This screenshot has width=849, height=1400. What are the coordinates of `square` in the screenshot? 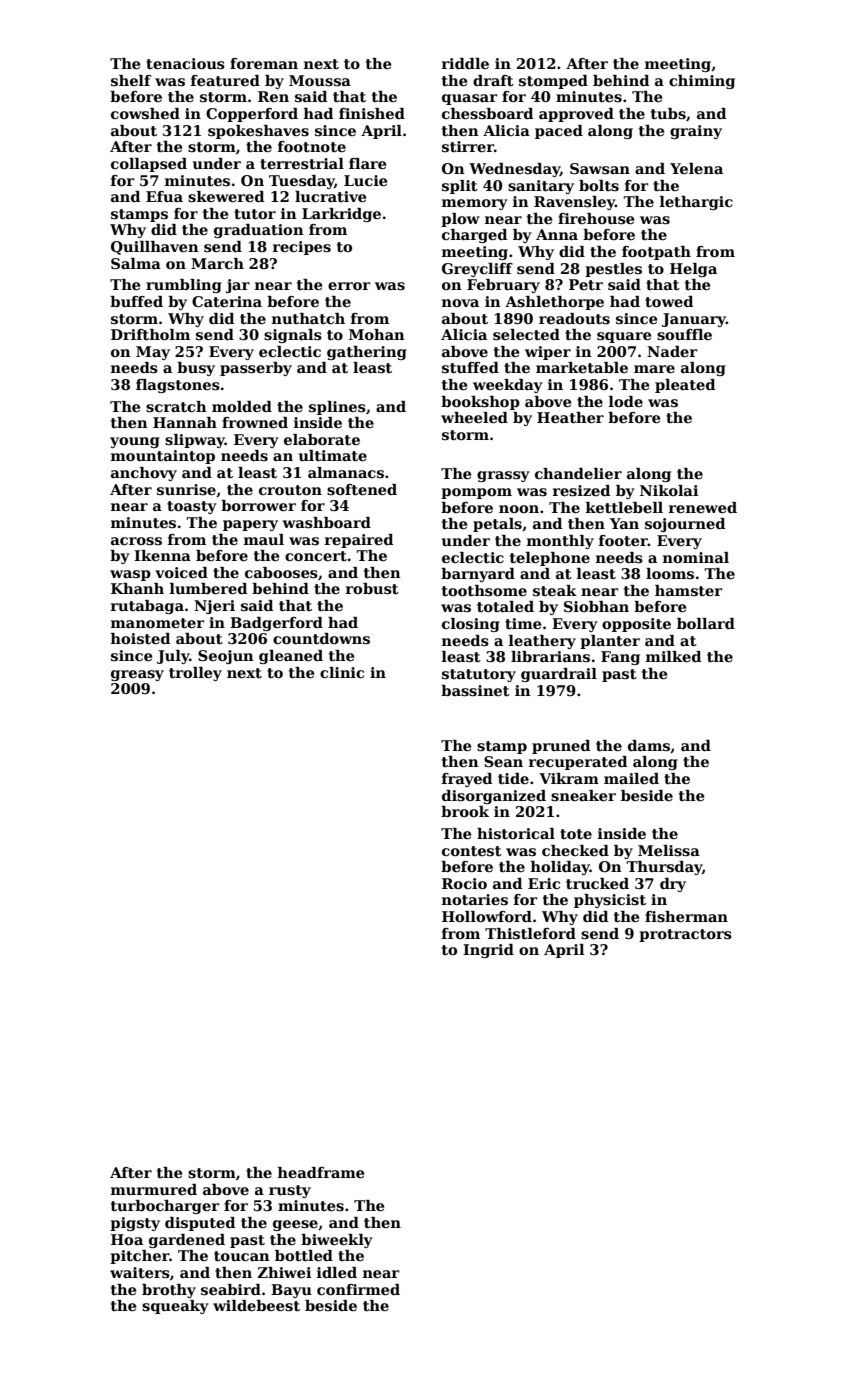 It's located at (624, 337).
